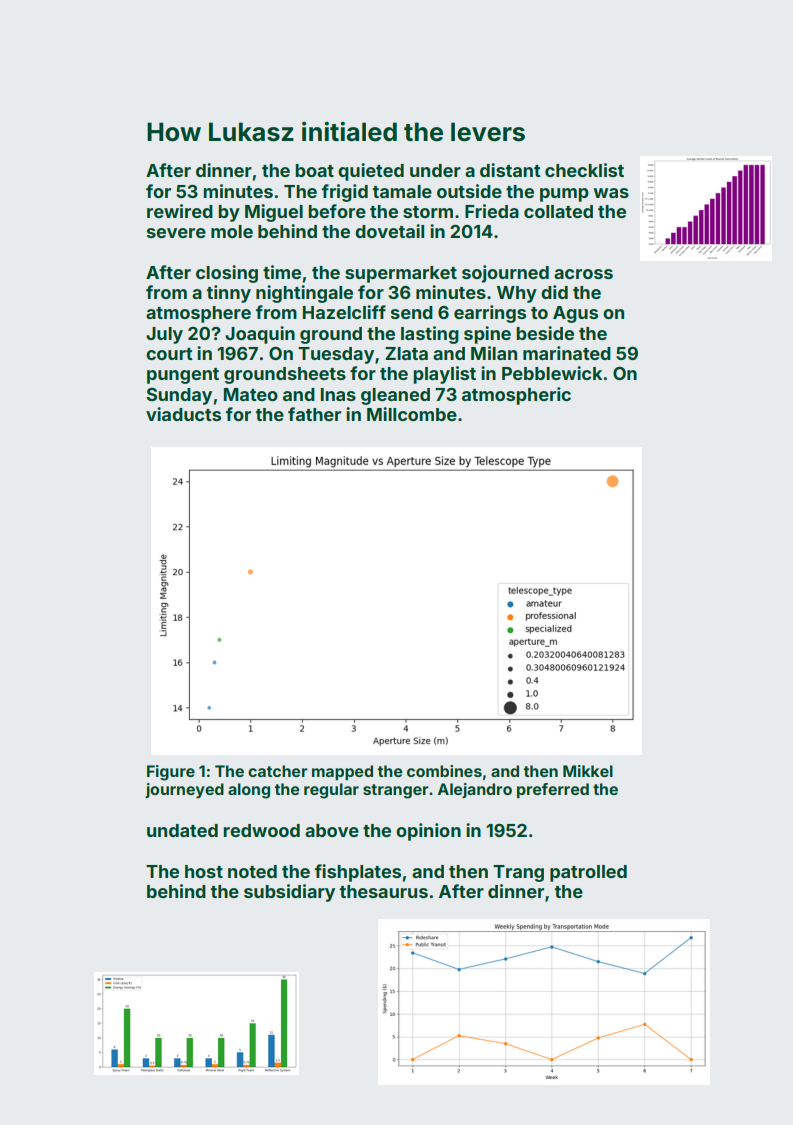 Image resolution: width=793 pixels, height=1125 pixels. What do you see at coordinates (516, 396) in the screenshot?
I see `atmospheric` at bounding box center [516, 396].
